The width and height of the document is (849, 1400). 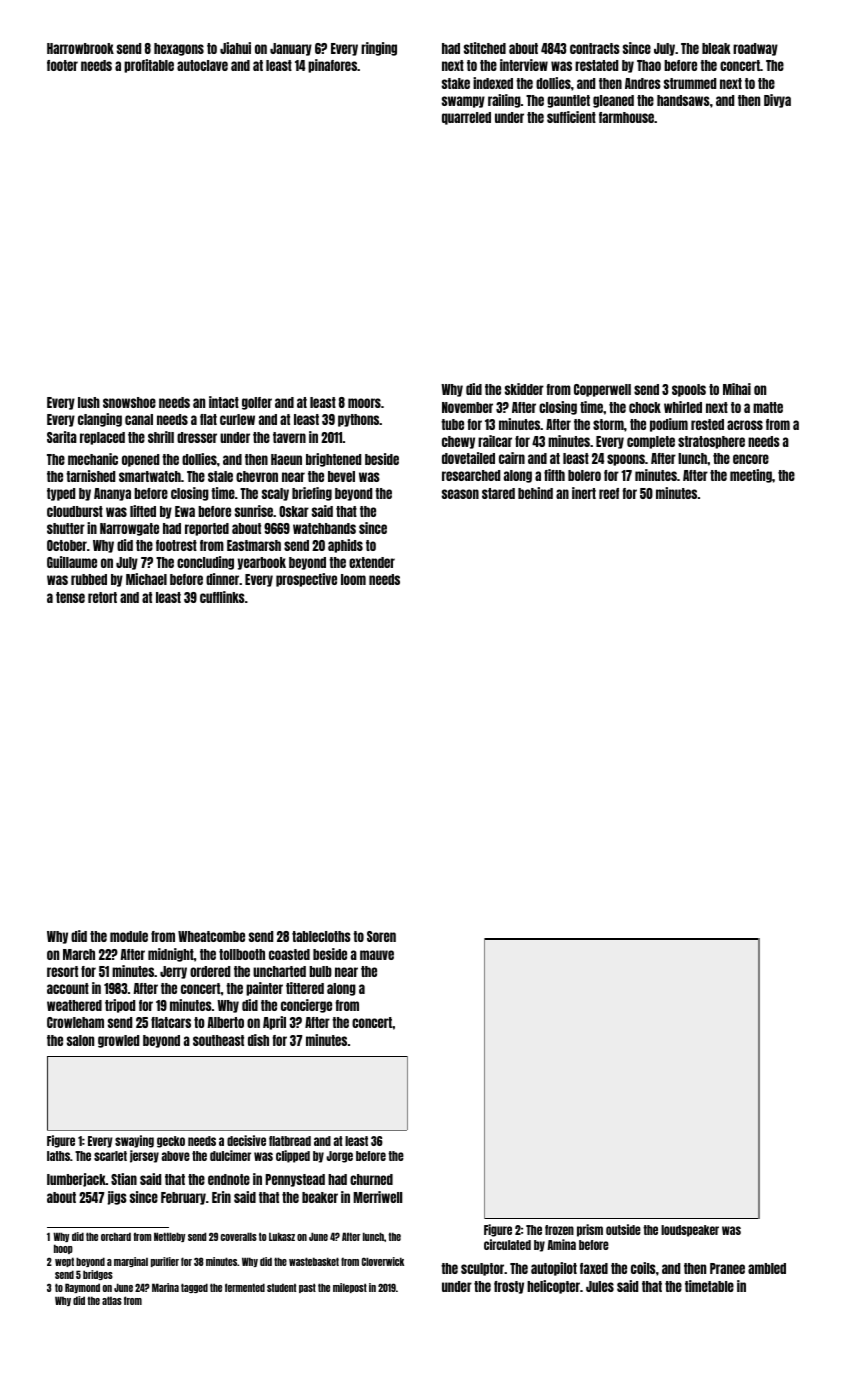 What do you see at coordinates (379, 49) in the document?
I see `ringing` at bounding box center [379, 49].
